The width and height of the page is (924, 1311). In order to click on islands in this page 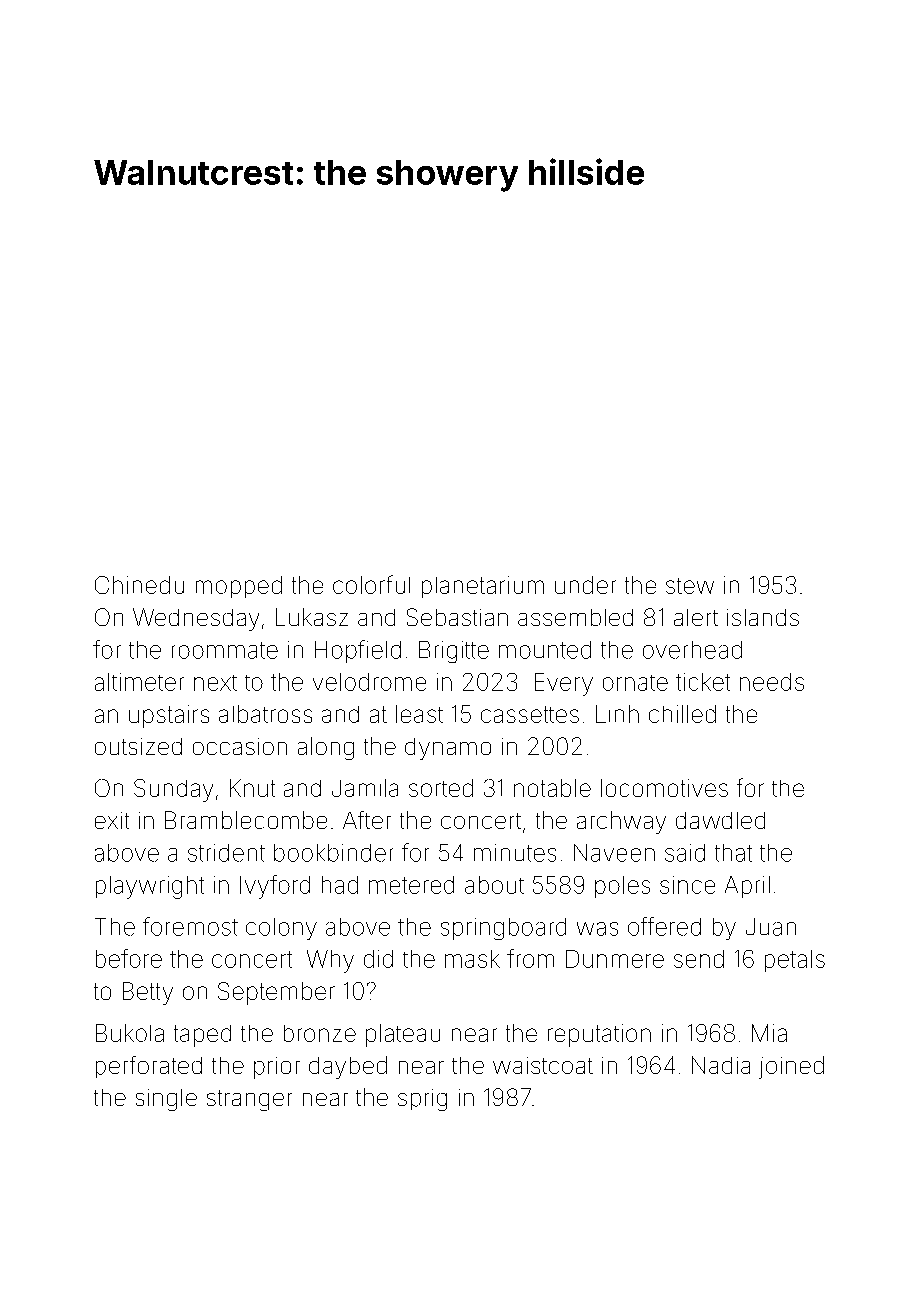, I will do `click(763, 617)`.
